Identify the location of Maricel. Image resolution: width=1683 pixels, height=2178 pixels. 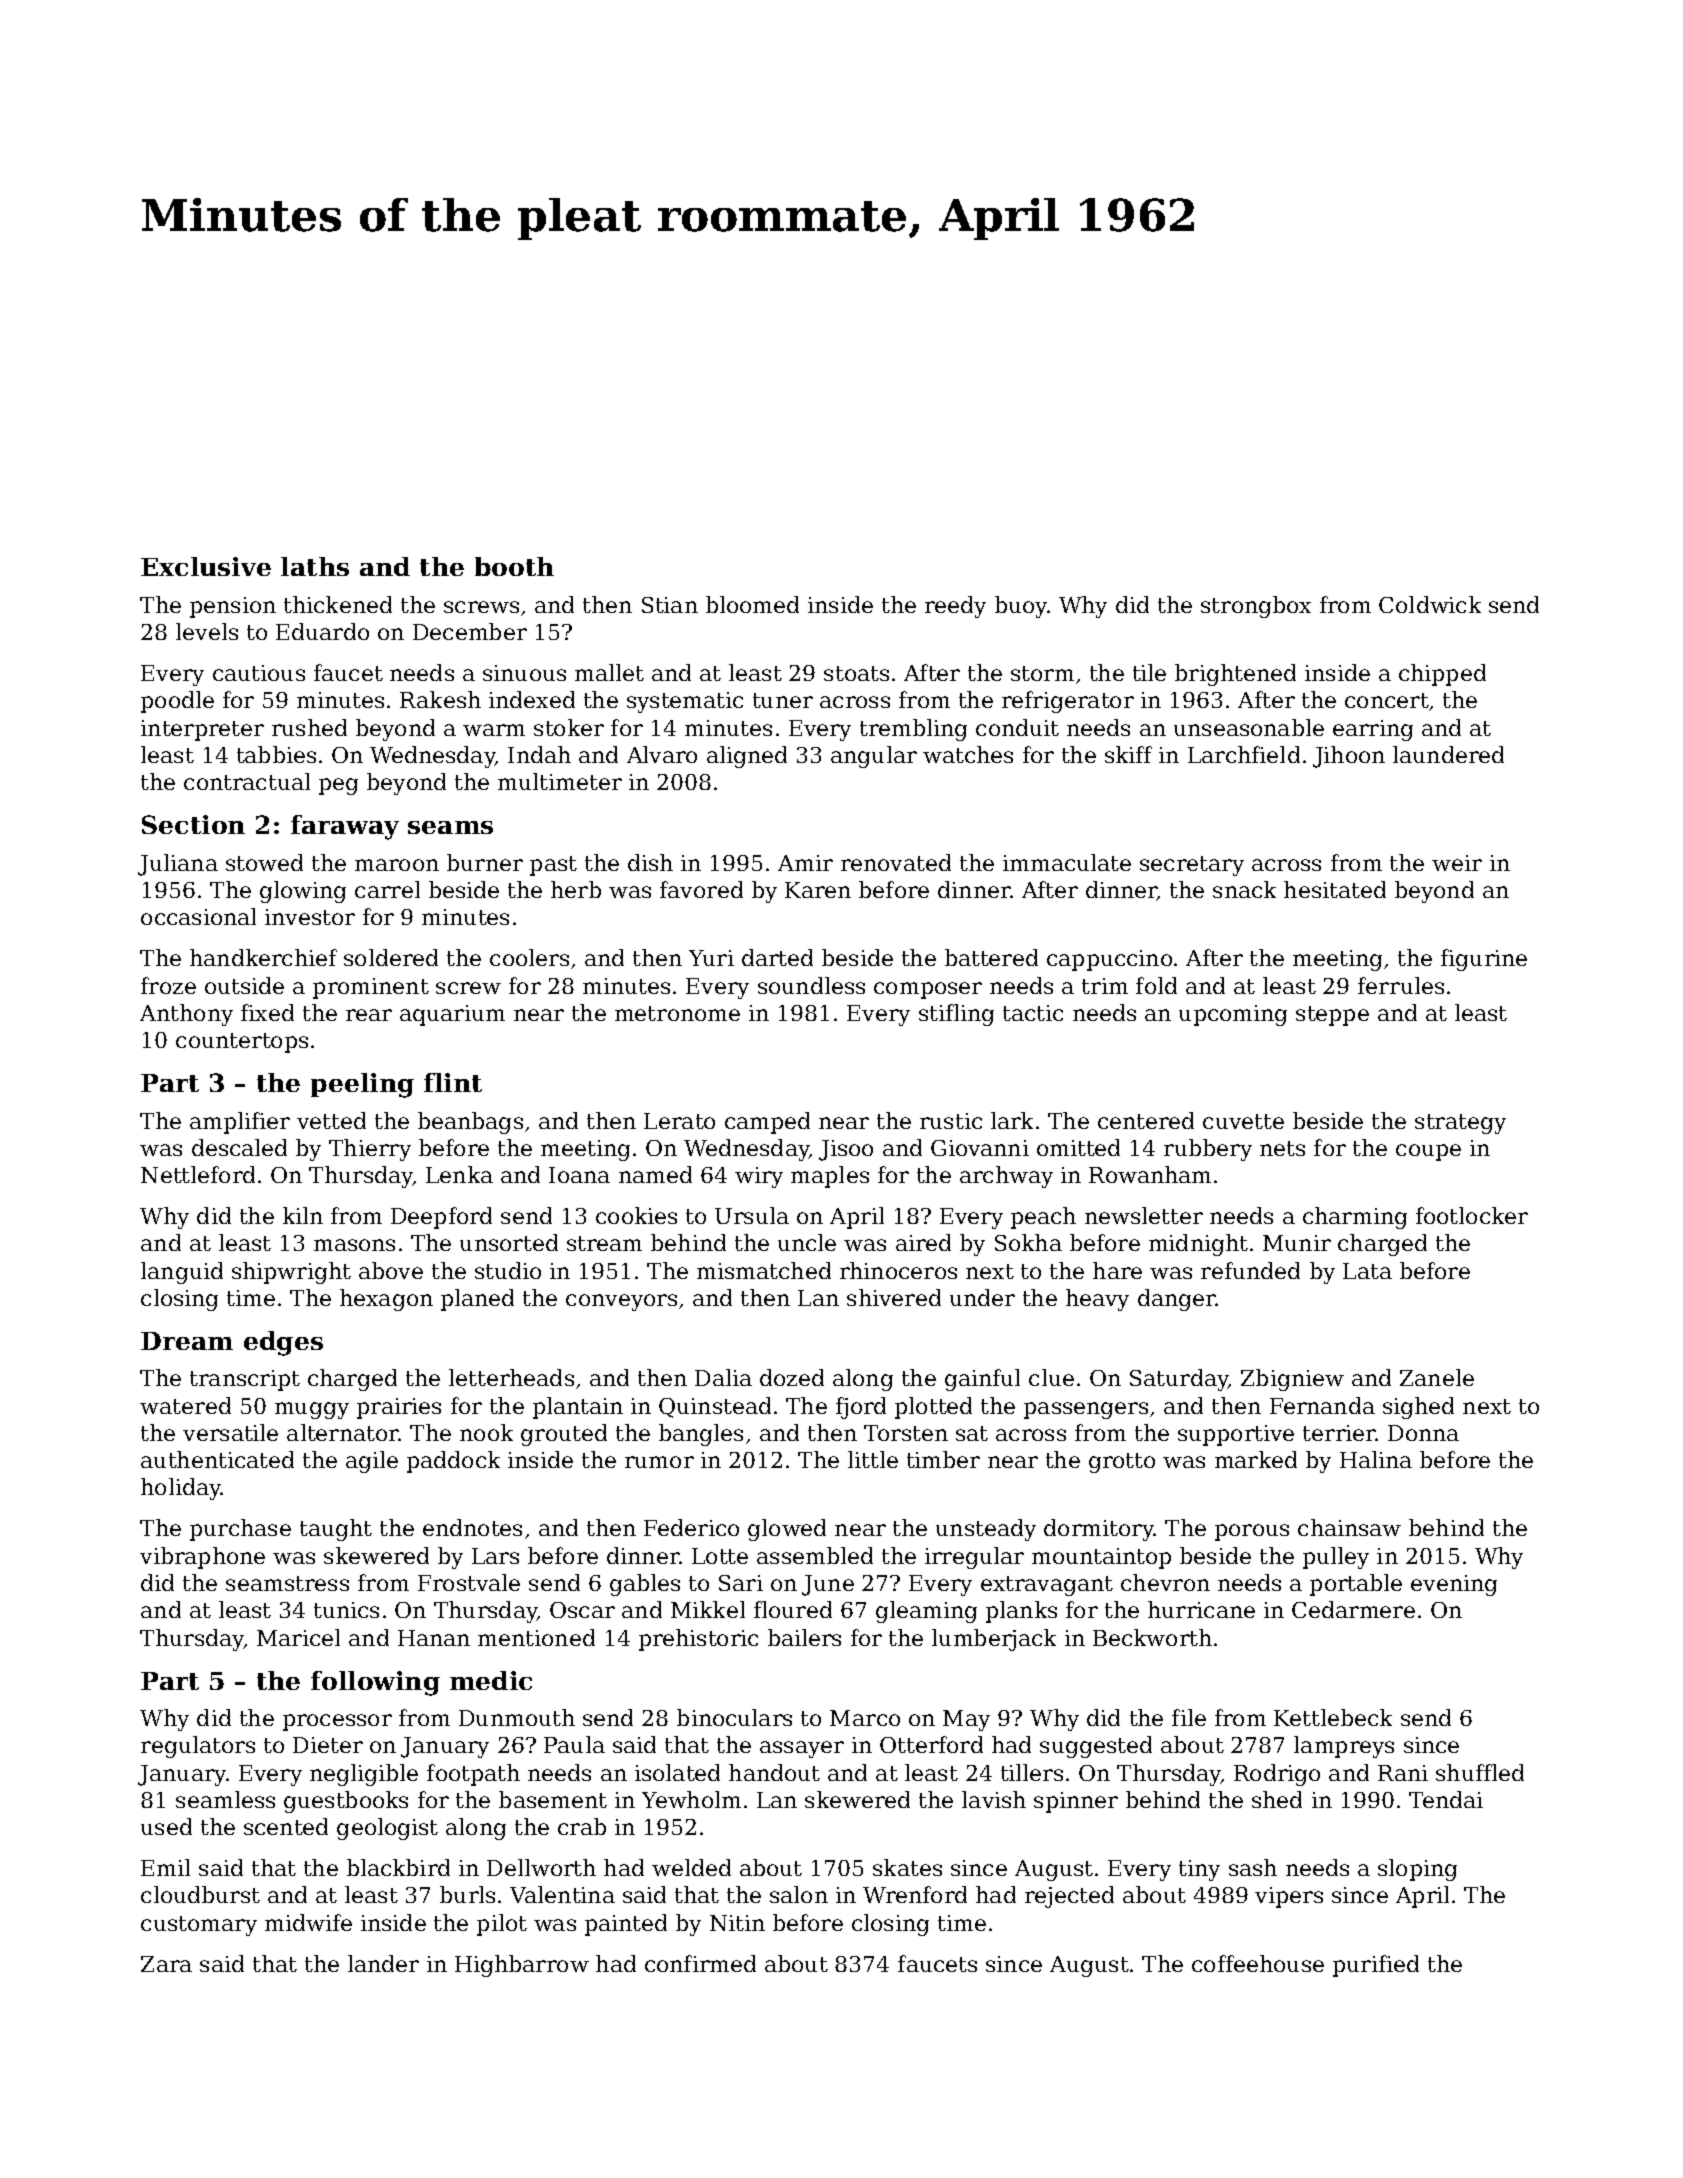
(298, 1637).
